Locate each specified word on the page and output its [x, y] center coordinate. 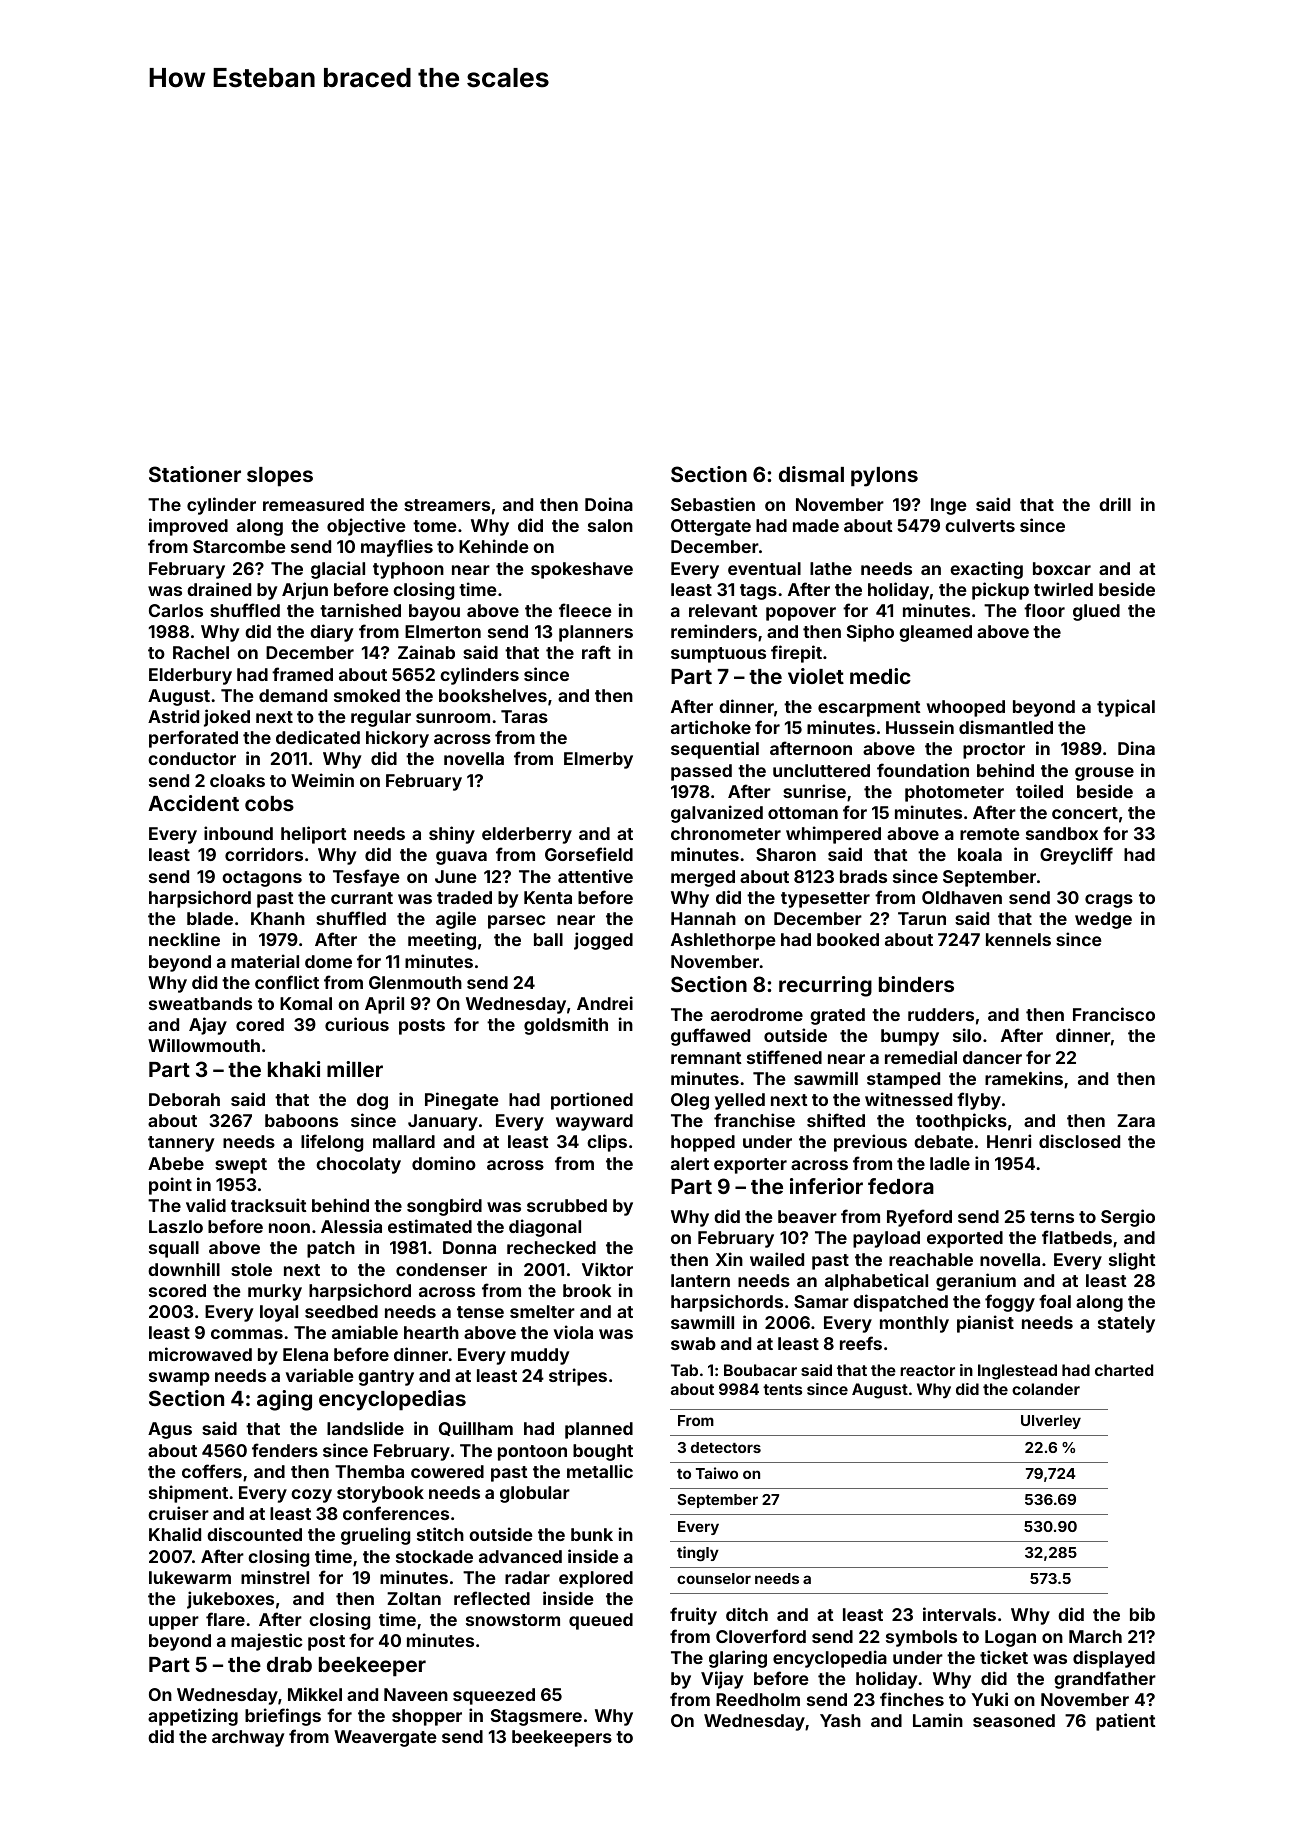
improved [188, 527]
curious [357, 1024]
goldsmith [566, 1026]
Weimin [322, 780]
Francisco [1114, 1014]
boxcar [1062, 568]
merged [703, 878]
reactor [927, 1370]
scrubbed [567, 1205]
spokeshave [582, 570]
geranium [976, 1282]
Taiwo [717, 1473]
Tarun [922, 918]
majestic [266, 1642]
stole [251, 1269]
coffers [212, 1471]
